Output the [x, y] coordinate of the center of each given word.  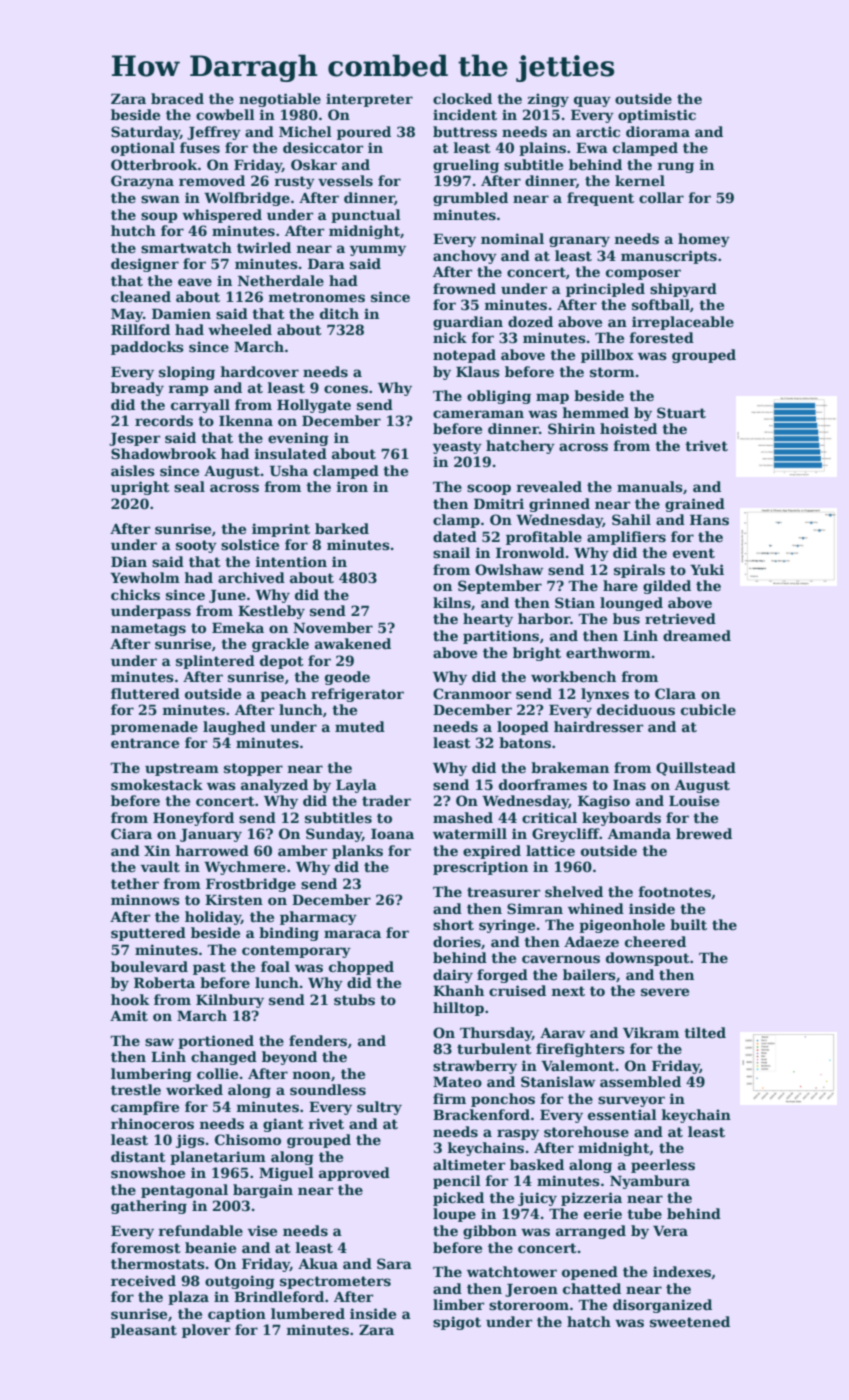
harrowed [212, 850]
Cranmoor [472, 693]
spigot [457, 1323]
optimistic [657, 116]
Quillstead [696, 769]
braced [177, 98]
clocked [462, 98]
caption [237, 1315]
